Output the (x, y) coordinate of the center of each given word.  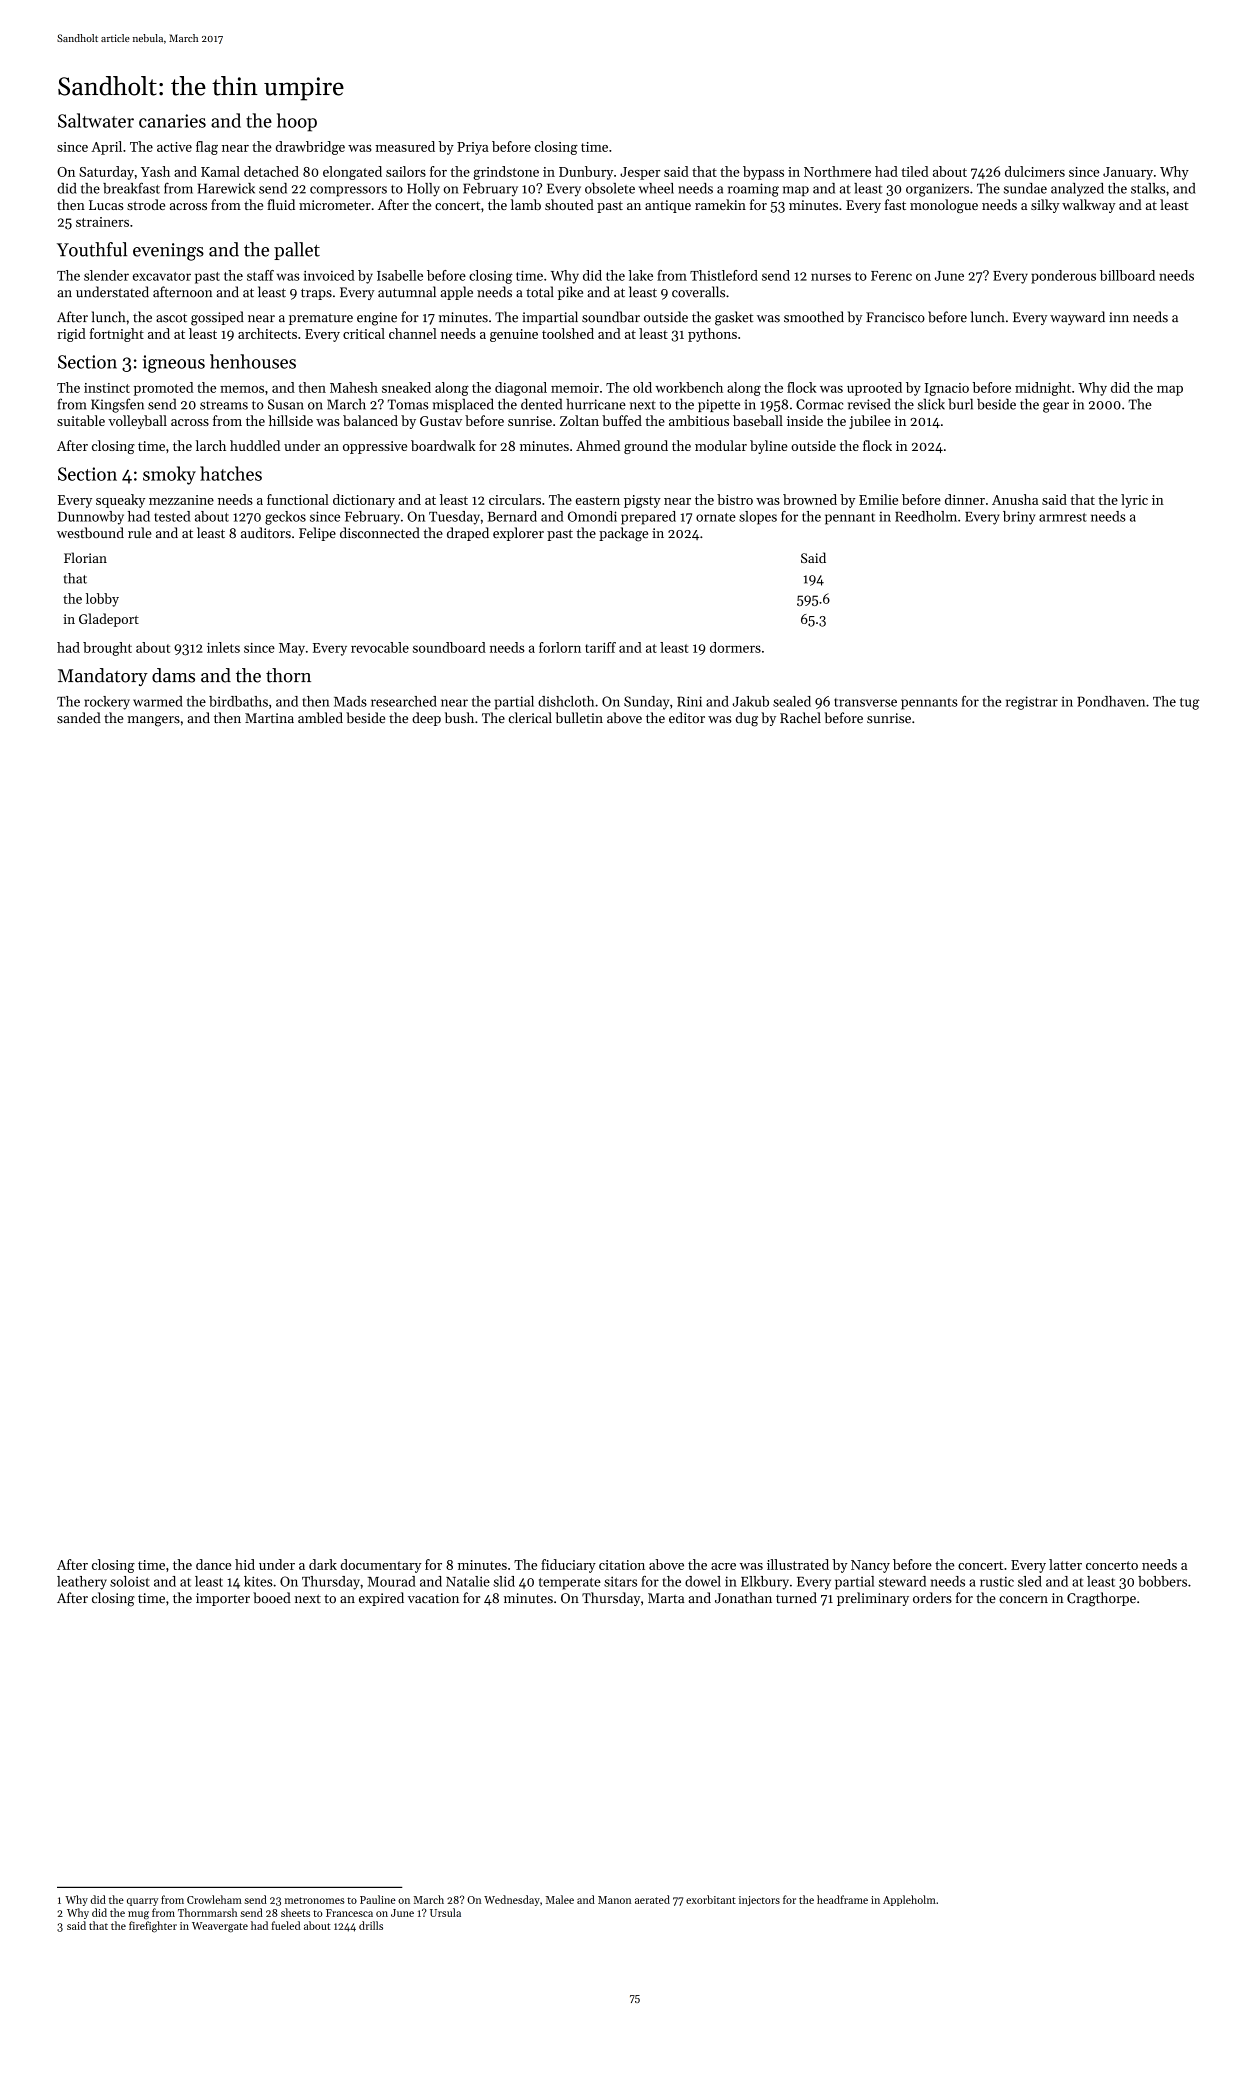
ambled (320, 717)
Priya (473, 148)
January (1128, 173)
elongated (352, 173)
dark (323, 1564)
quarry (142, 1902)
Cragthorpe (1101, 1599)
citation (622, 1565)
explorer (518, 534)
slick (931, 404)
